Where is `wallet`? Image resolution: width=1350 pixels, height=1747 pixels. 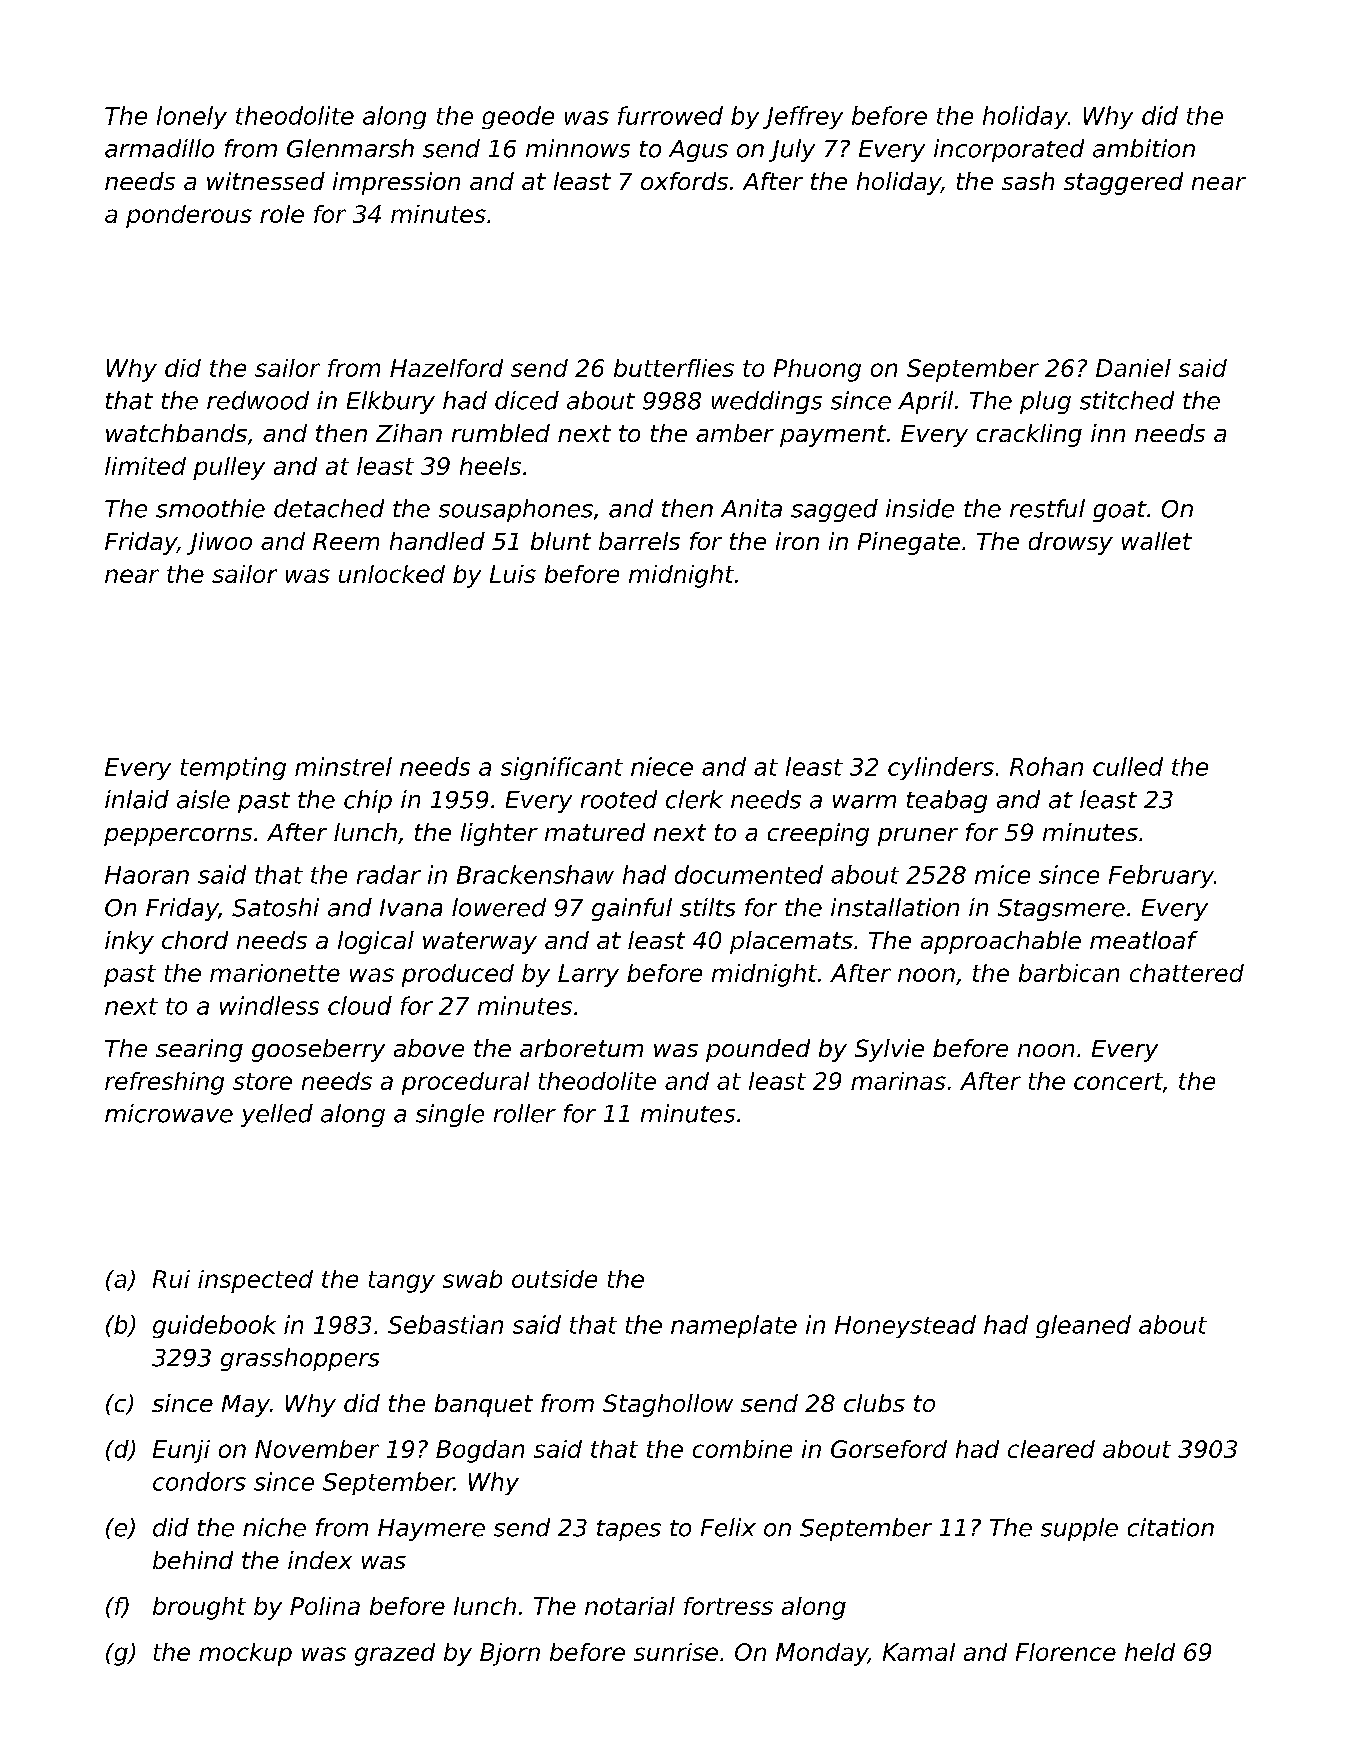 wallet is located at coordinates (1157, 541).
